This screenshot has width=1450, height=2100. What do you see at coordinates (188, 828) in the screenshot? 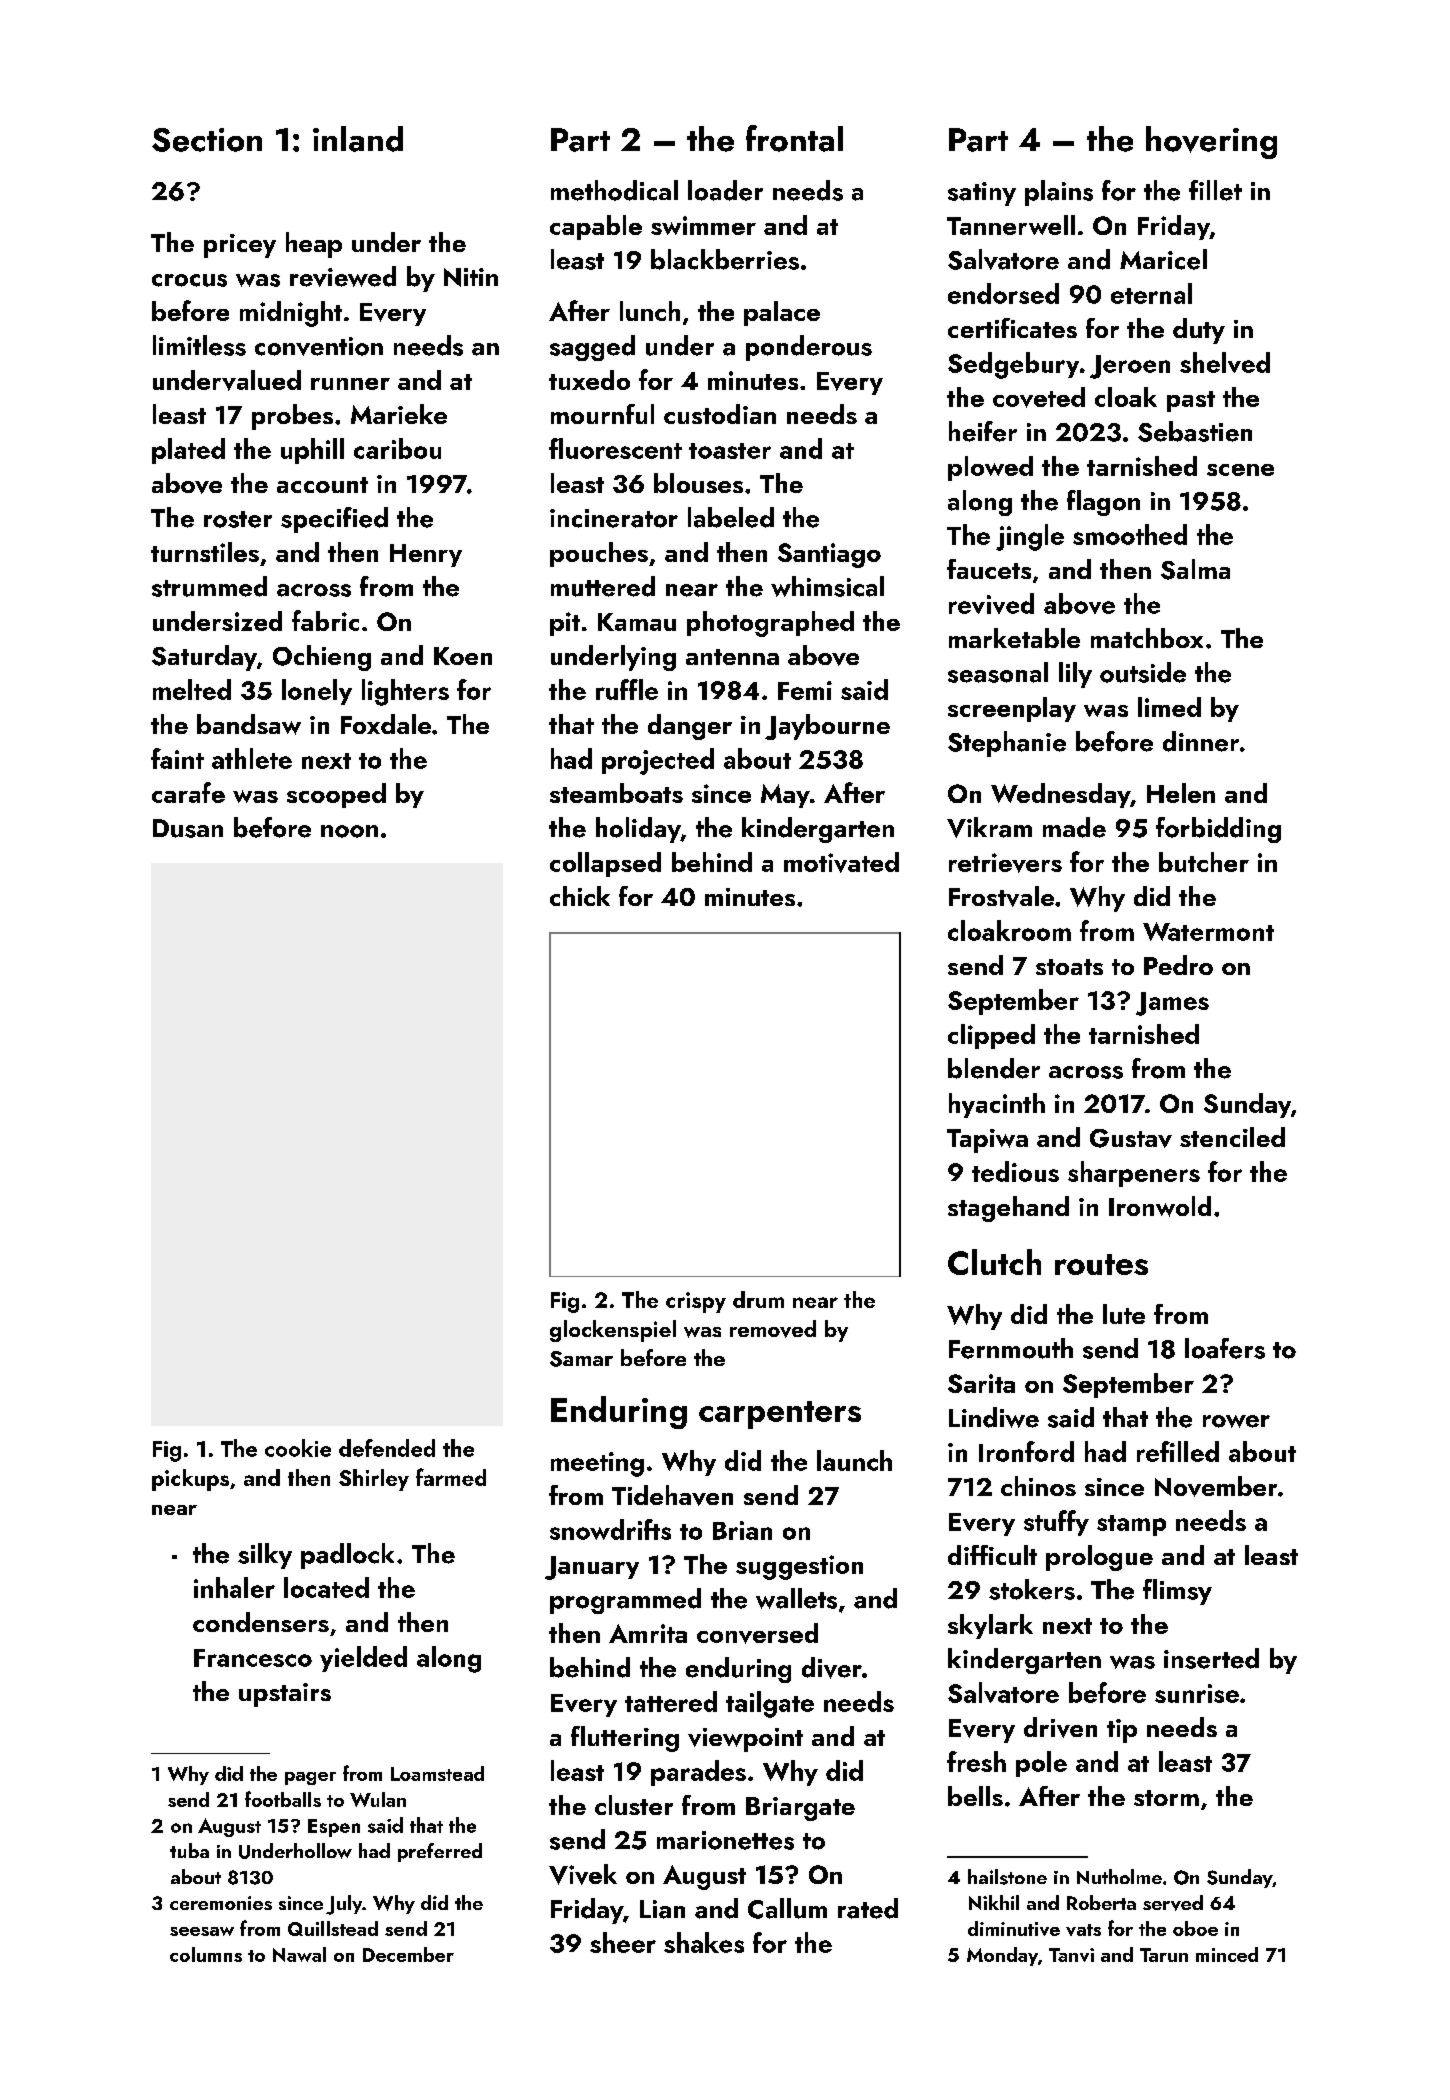
I see `Dusan` at bounding box center [188, 828].
